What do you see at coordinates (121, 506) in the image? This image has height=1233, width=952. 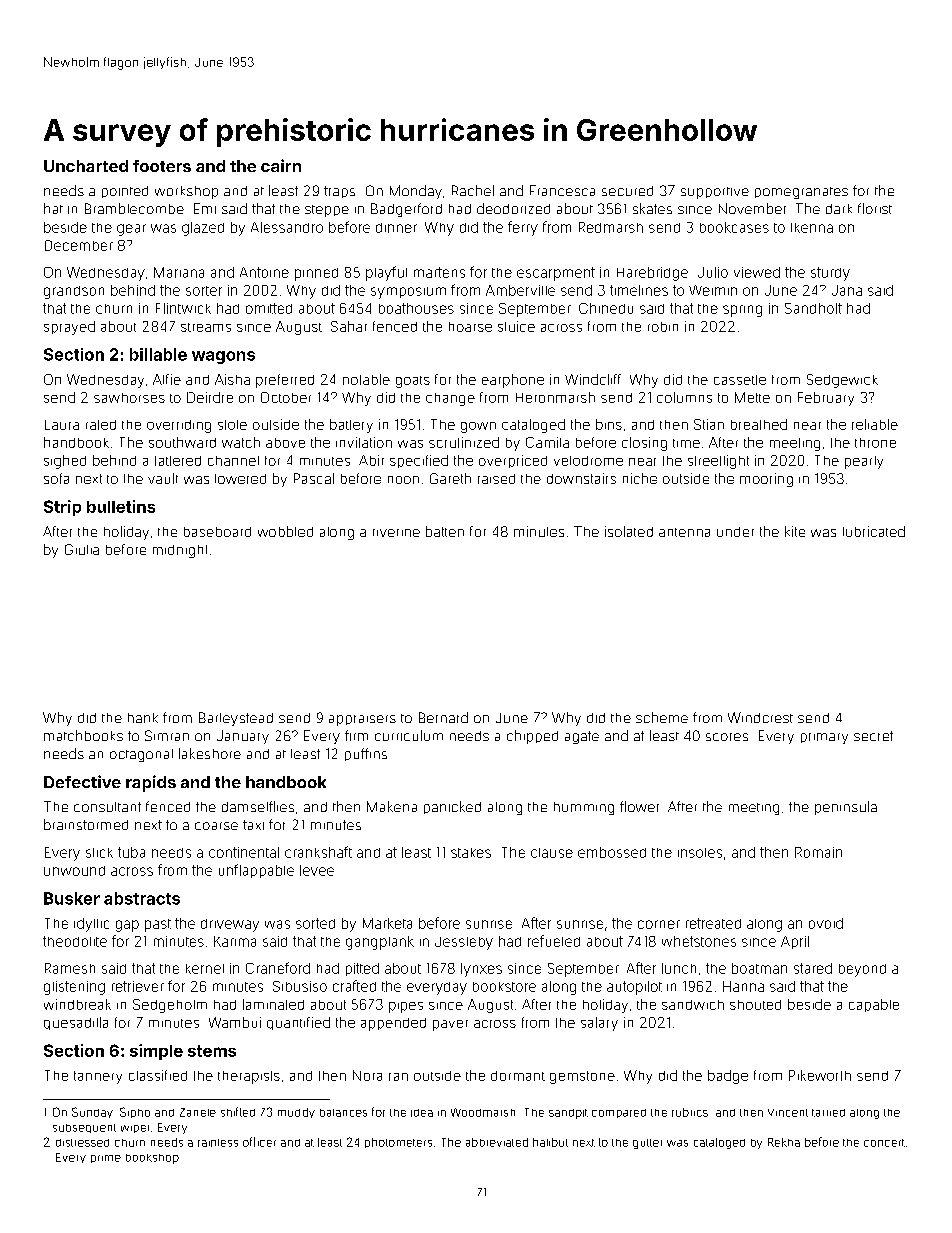 I see `bulletins` at bounding box center [121, 506].
